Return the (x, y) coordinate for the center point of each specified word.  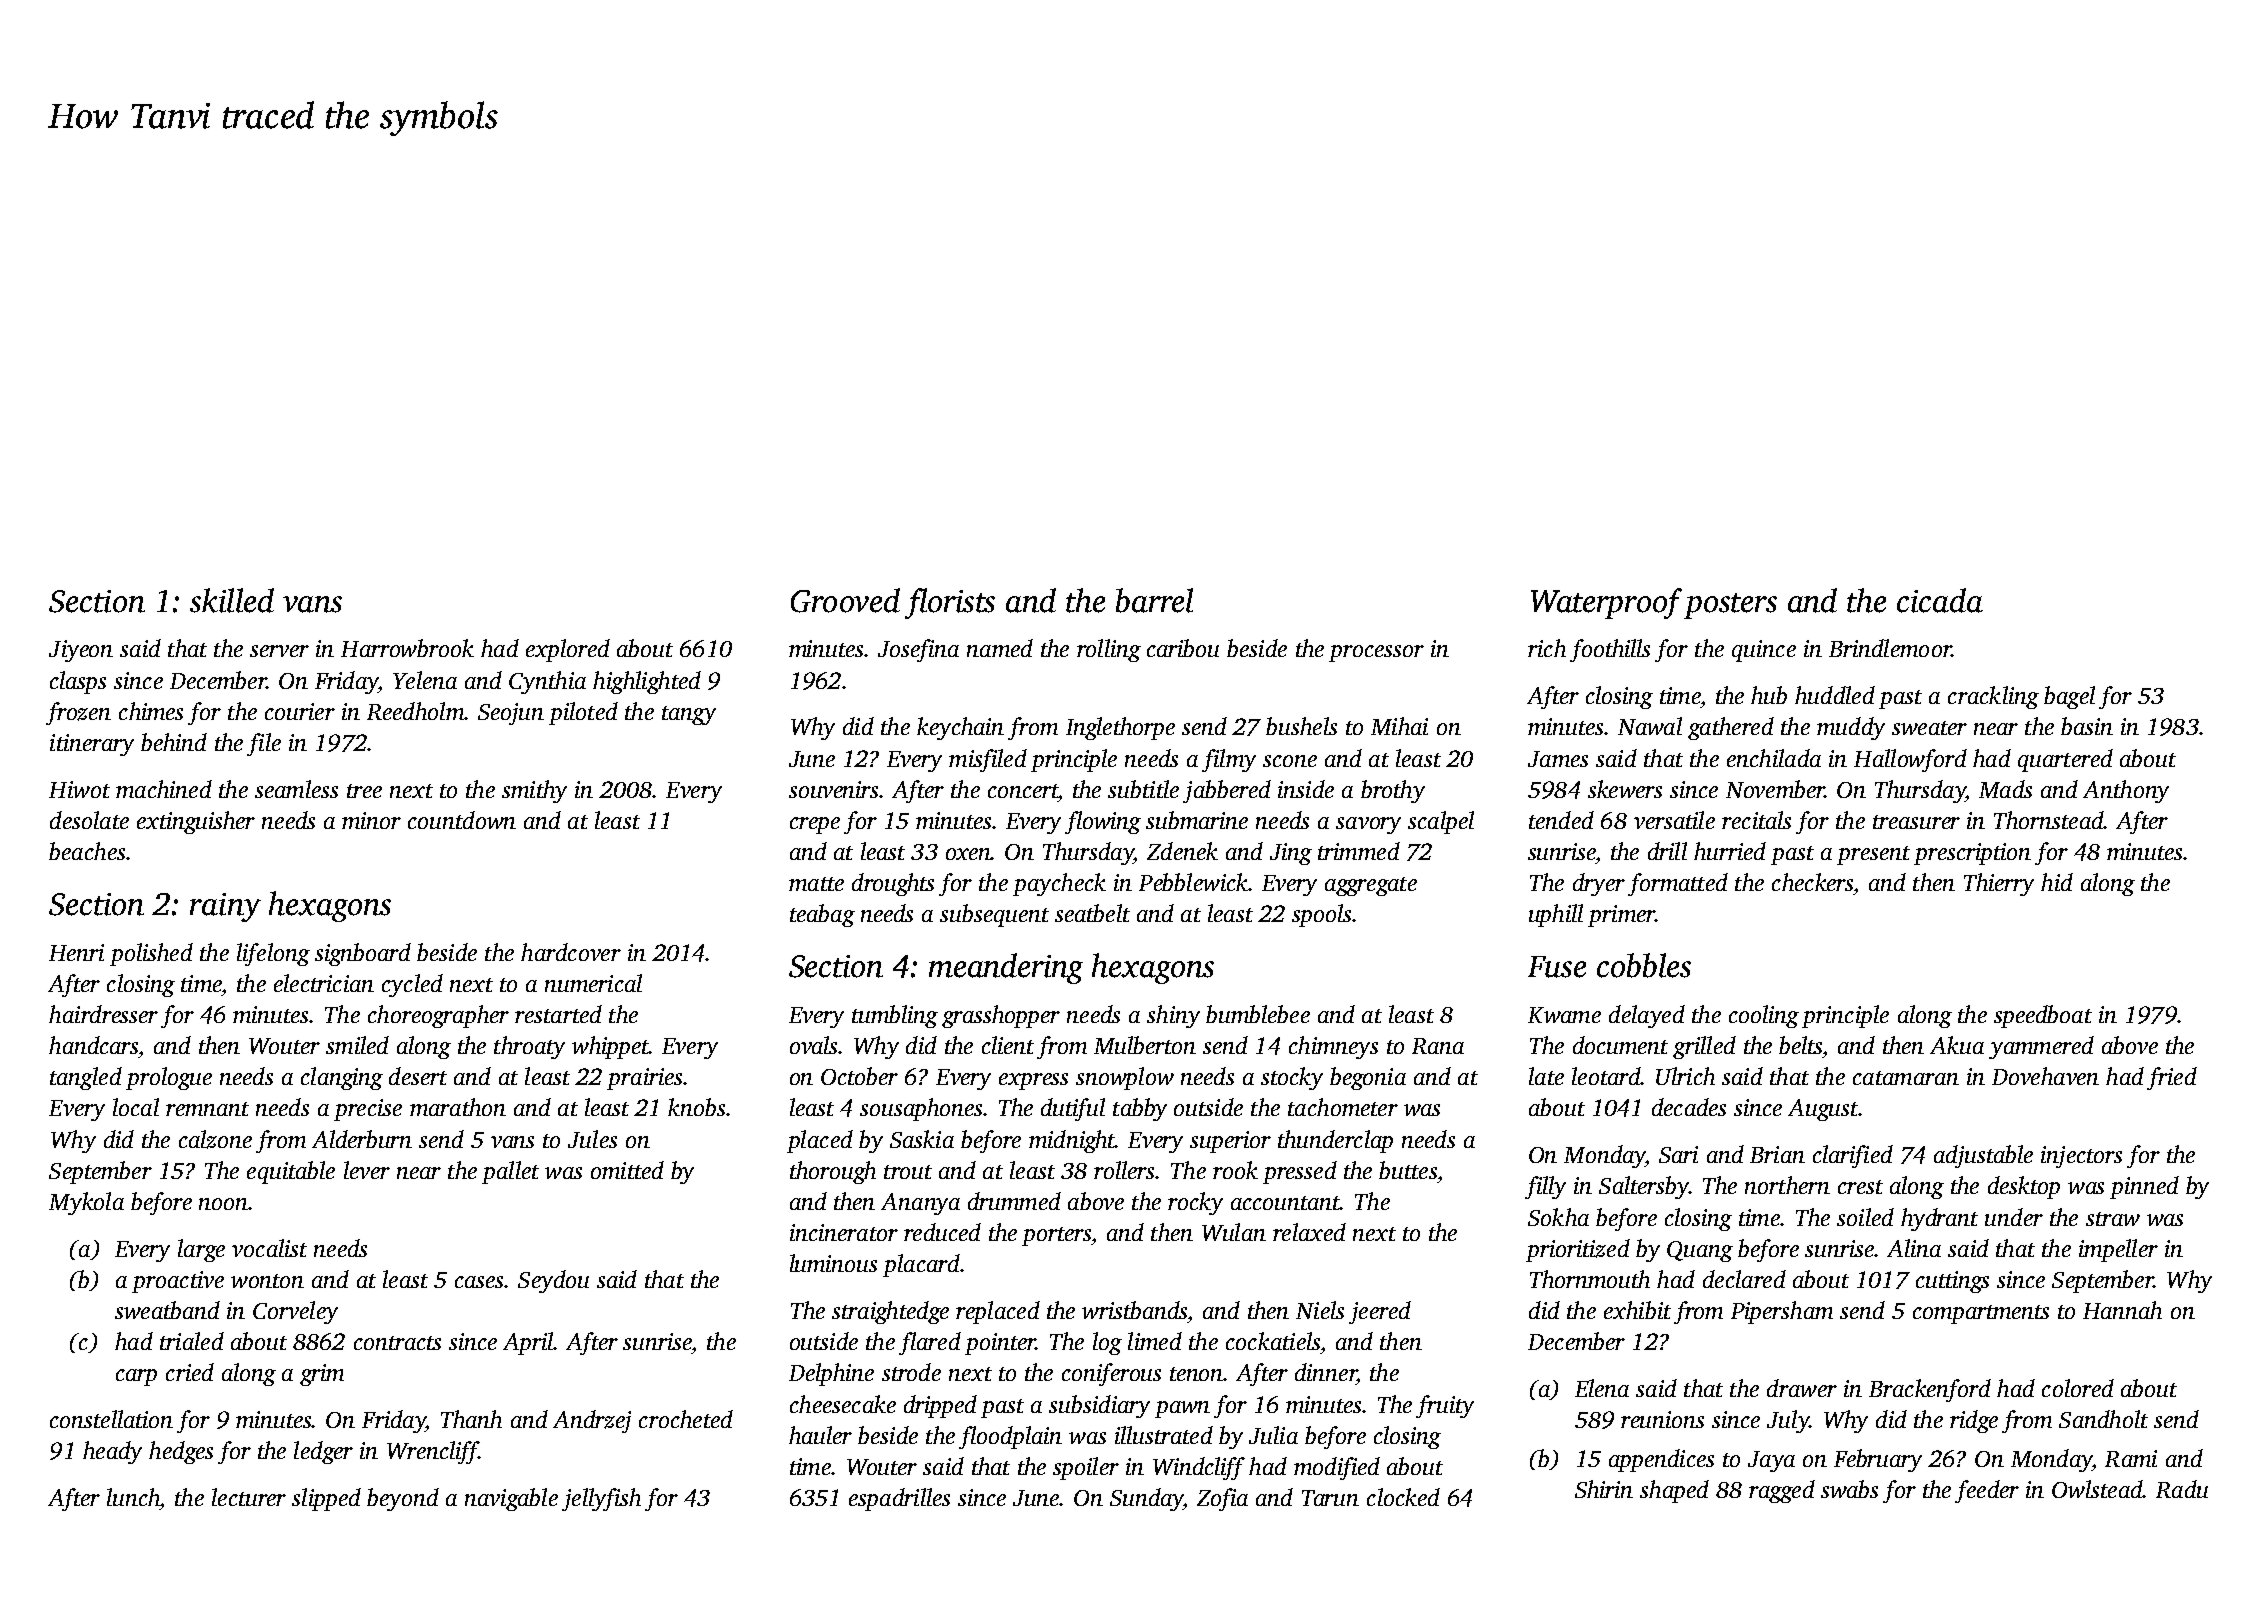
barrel (1154, 600)
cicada (1940, 600)
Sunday (1146, 1499)
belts (1800, 1045)
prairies (644, 1079)
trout (908, 1172)
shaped (1674, 1491)
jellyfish (601, 1499)
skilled (232, 600)
